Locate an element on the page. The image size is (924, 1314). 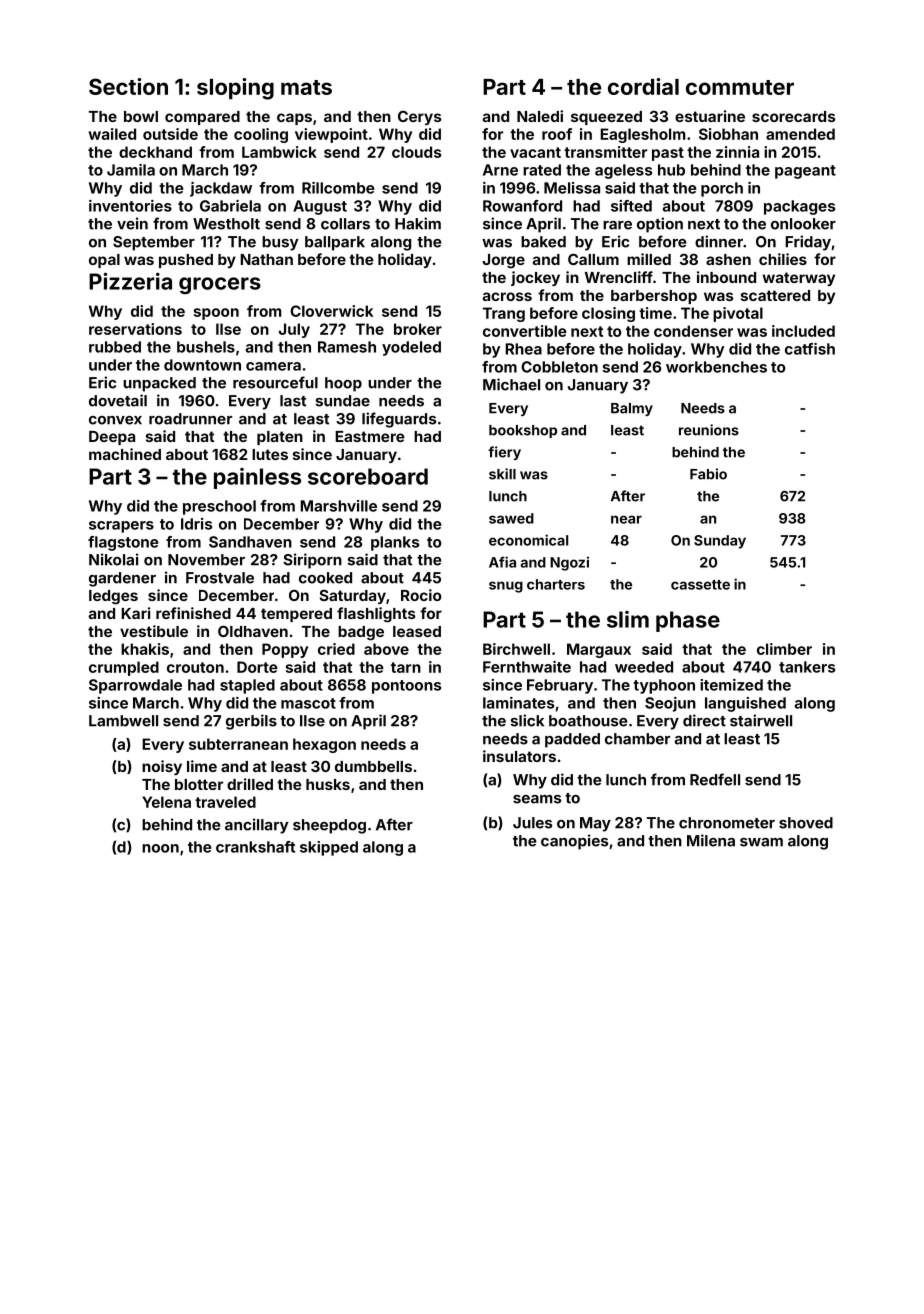
Cerys is located at coordinates (419, 117).
